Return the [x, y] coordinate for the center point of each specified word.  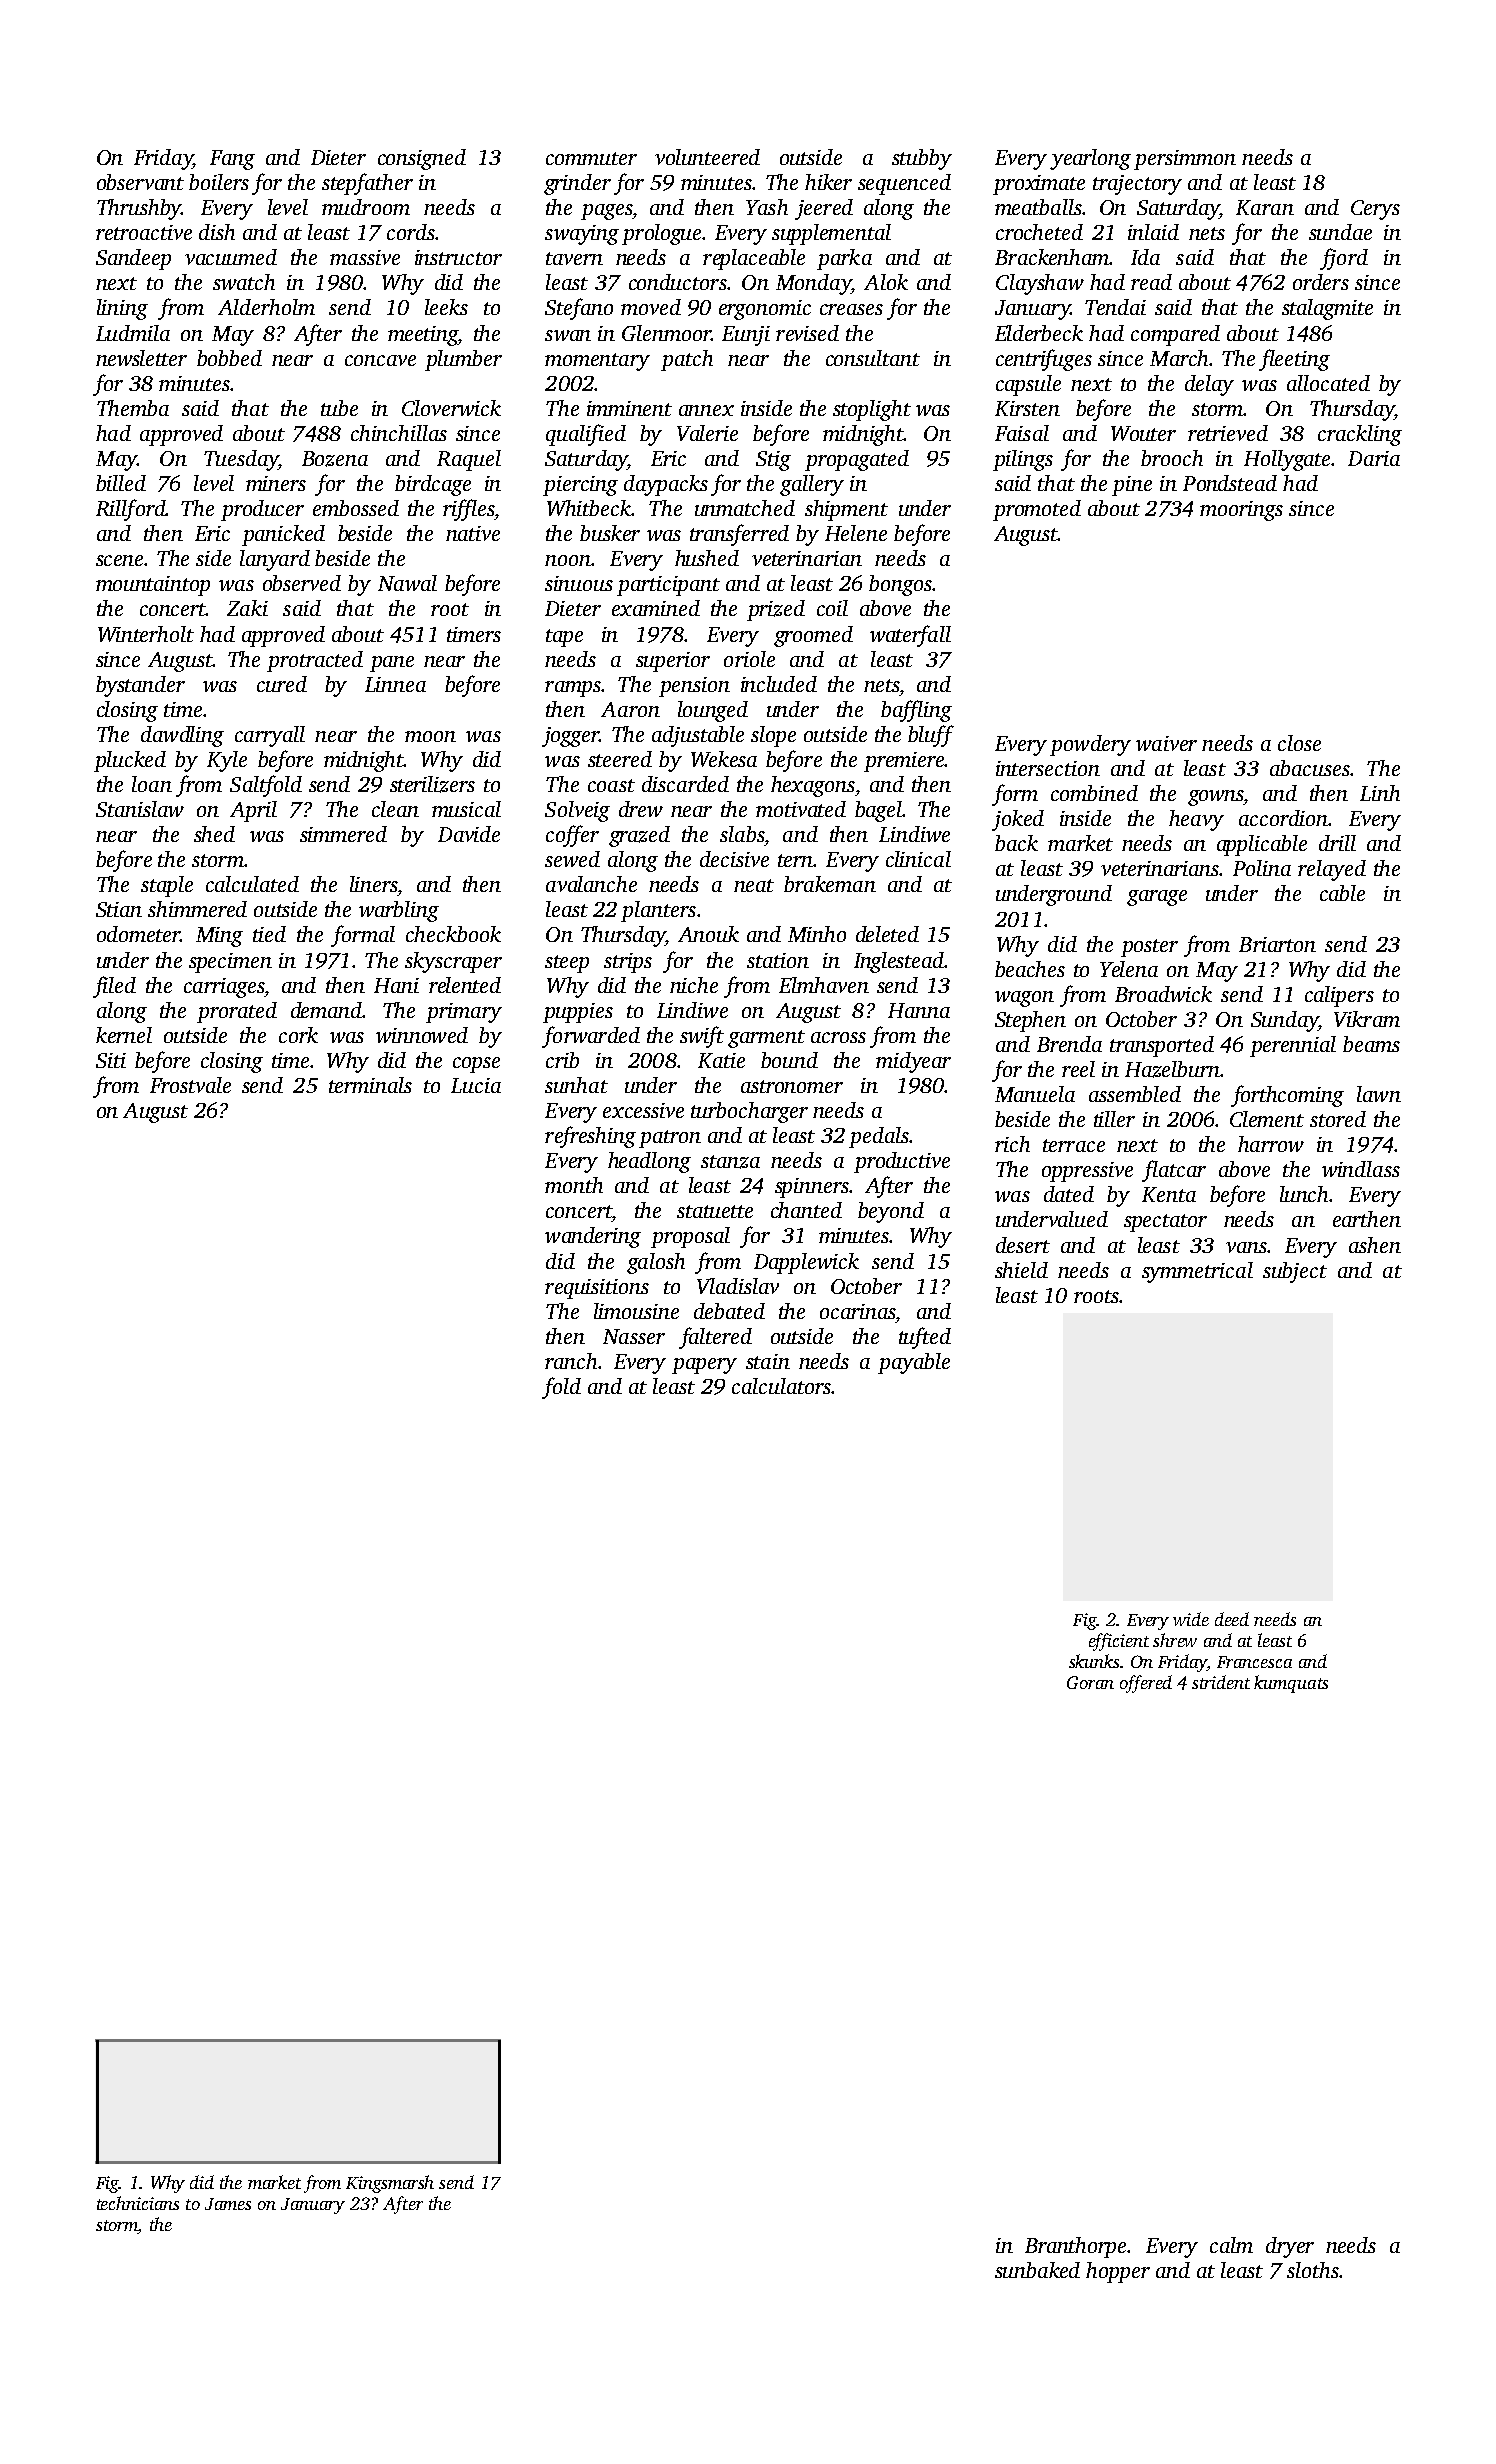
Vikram [1367, 1019]
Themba [133, 408]
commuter [591, 158]
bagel [878, 811]
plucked [130, 761]
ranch [571, 1361]
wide [1191, 1619]
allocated [1328, 383]
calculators [781, 1386]
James [228, 2204]
